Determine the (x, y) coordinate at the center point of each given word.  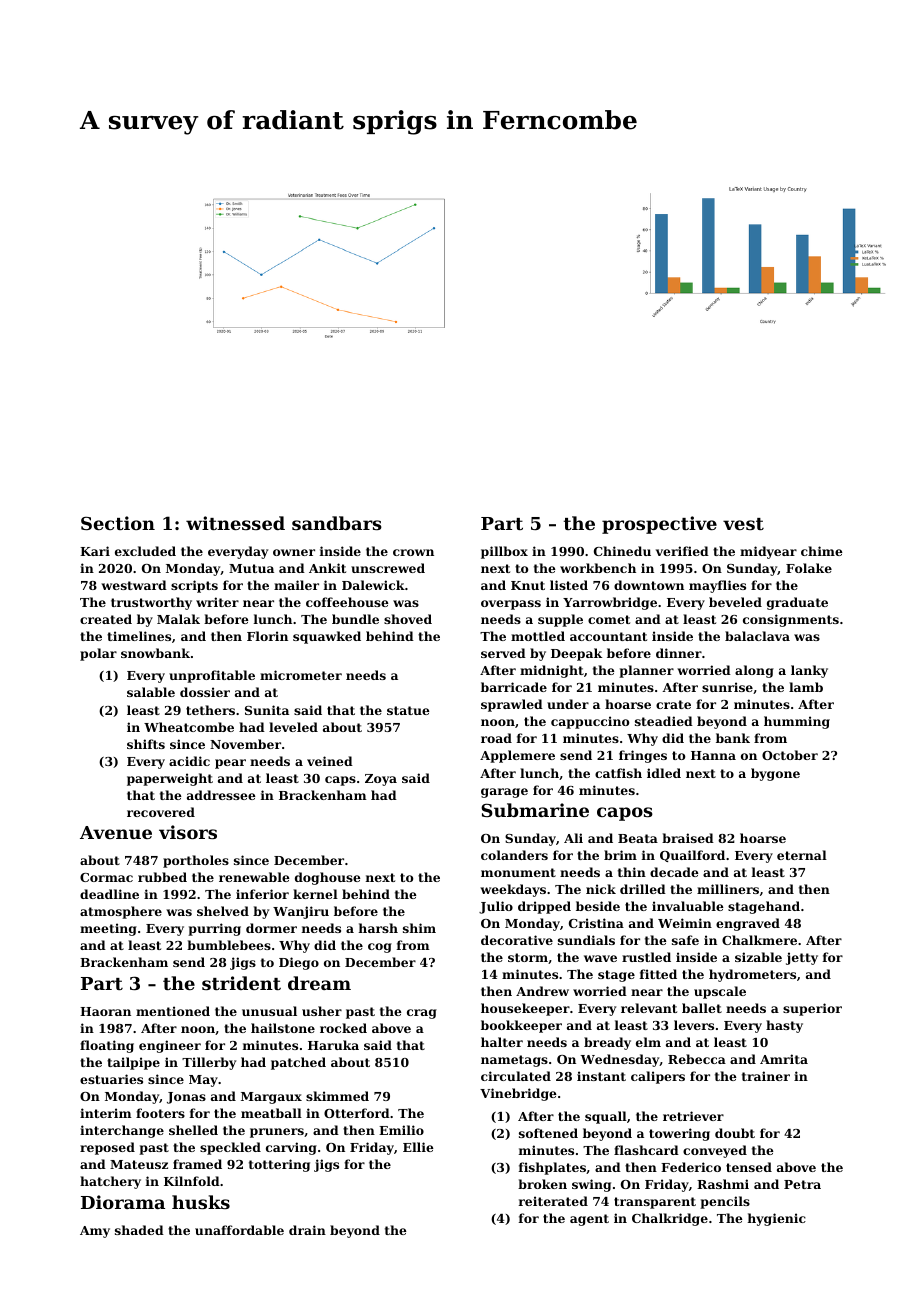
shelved (223, 911)
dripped (544, 907)
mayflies (717, 586)
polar (98, 654)
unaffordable (239, 1230)
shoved (408, 619)
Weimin (685, 923)
